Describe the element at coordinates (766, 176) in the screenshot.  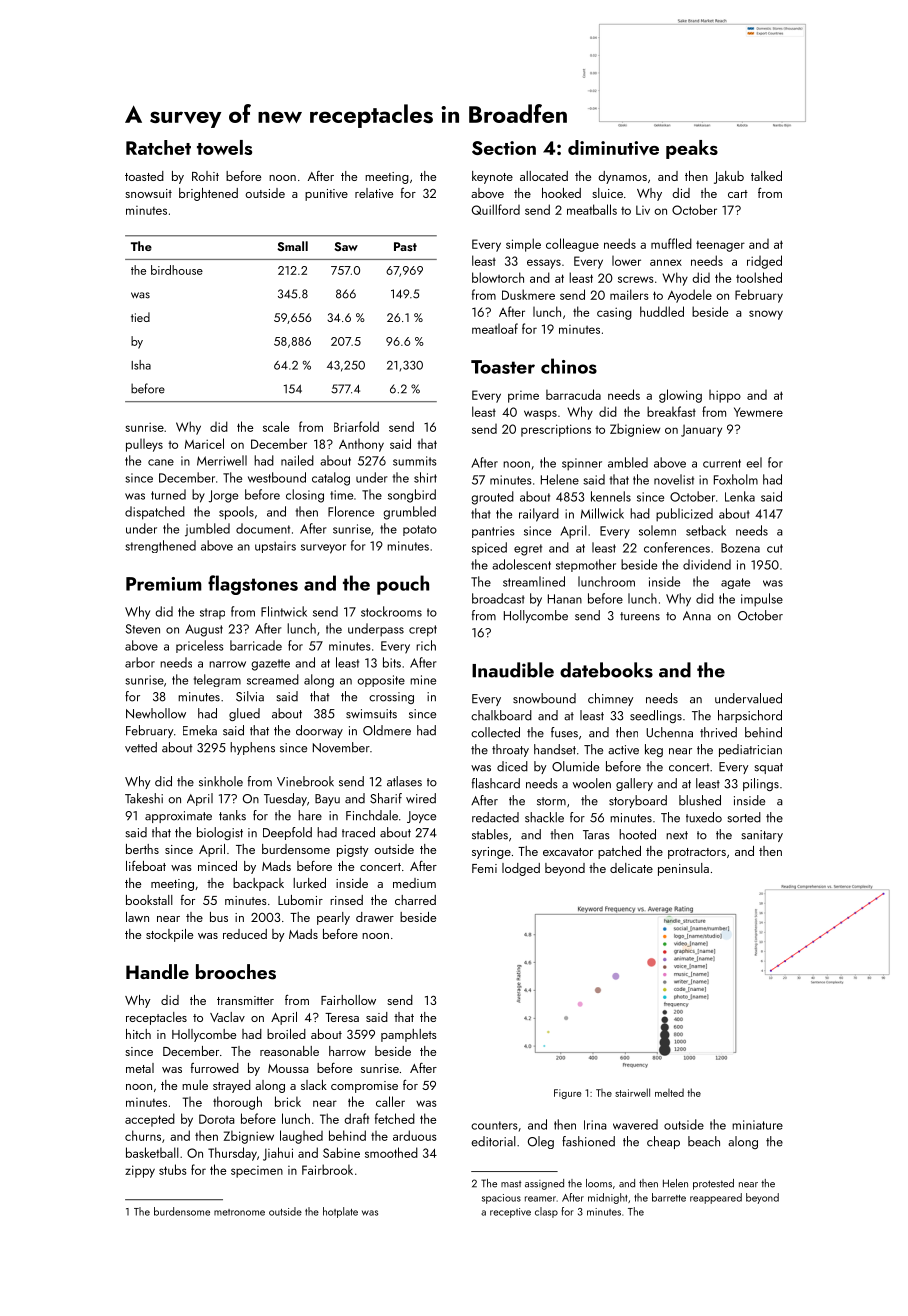
I see `talked` at that location.
